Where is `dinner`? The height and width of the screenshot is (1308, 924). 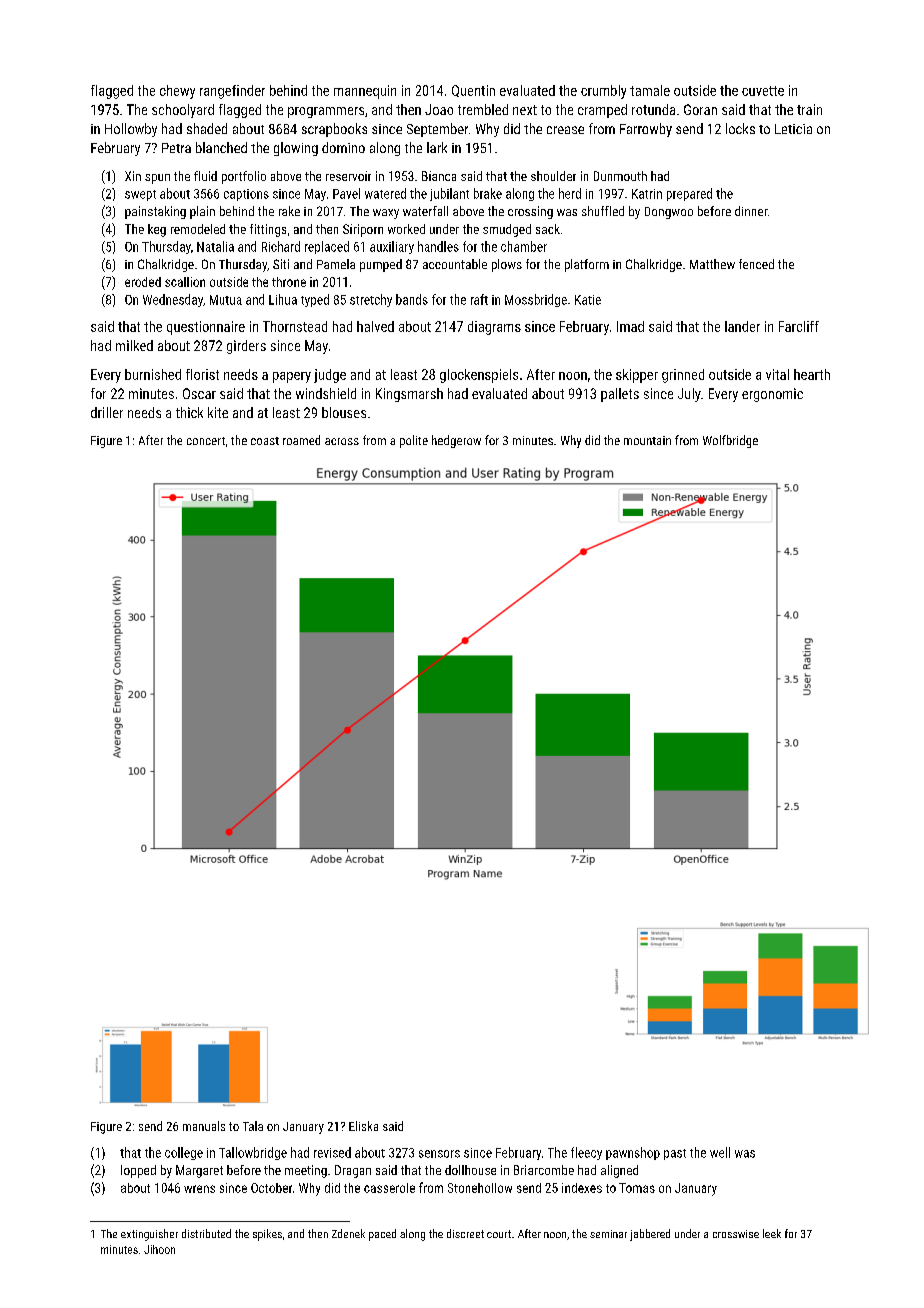
dinner is located at coordinates (751, 211).
